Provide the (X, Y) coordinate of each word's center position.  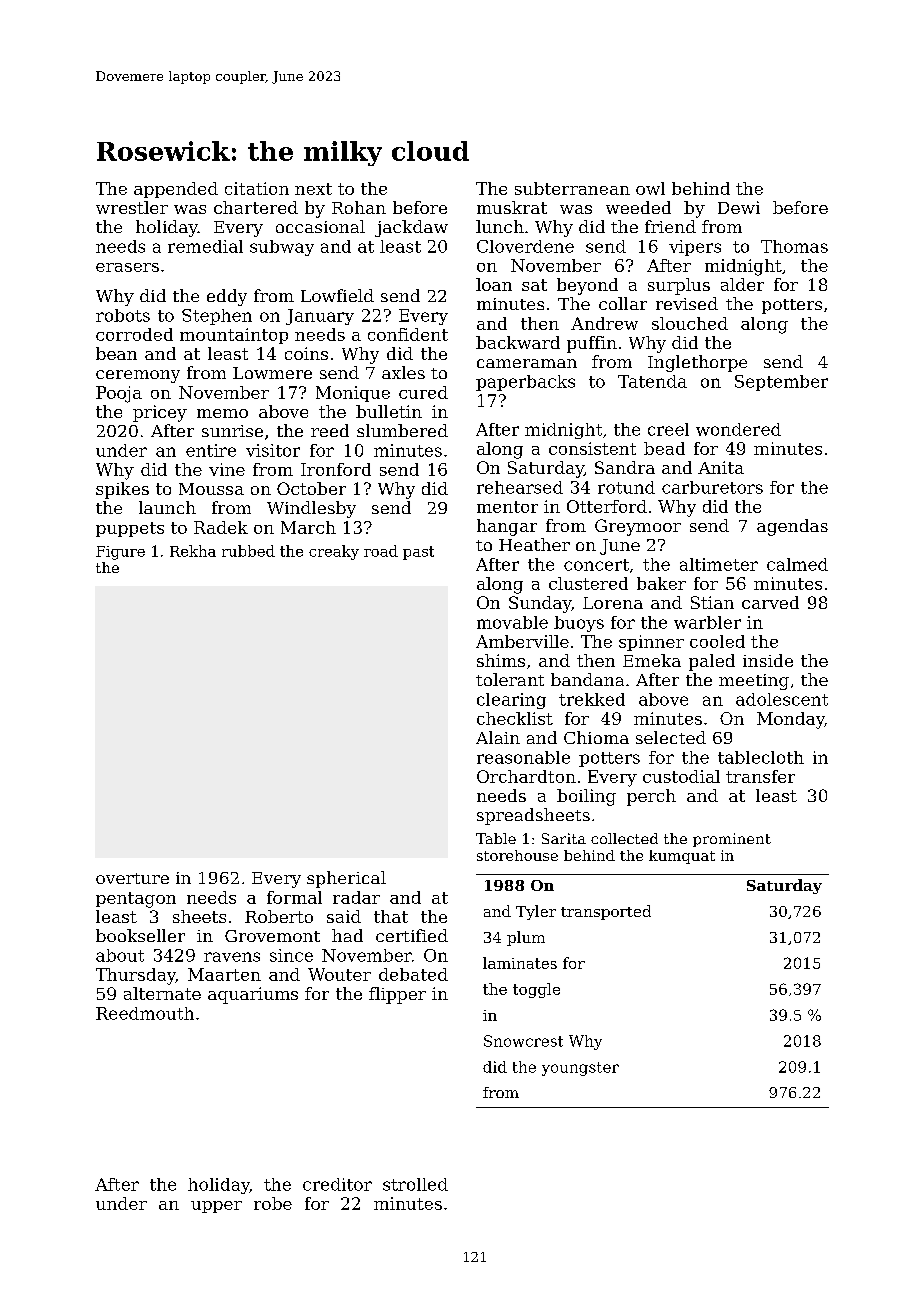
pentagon (136, 900)
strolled (415, 1184)
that (391, 916)
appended (176, 190)
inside (768, 660)
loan (494, 284)
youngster (580, 1069)
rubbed (248, 551)
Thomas (794, 246)
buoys (579, 624)
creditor (337, 1184)
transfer (760, 776)
